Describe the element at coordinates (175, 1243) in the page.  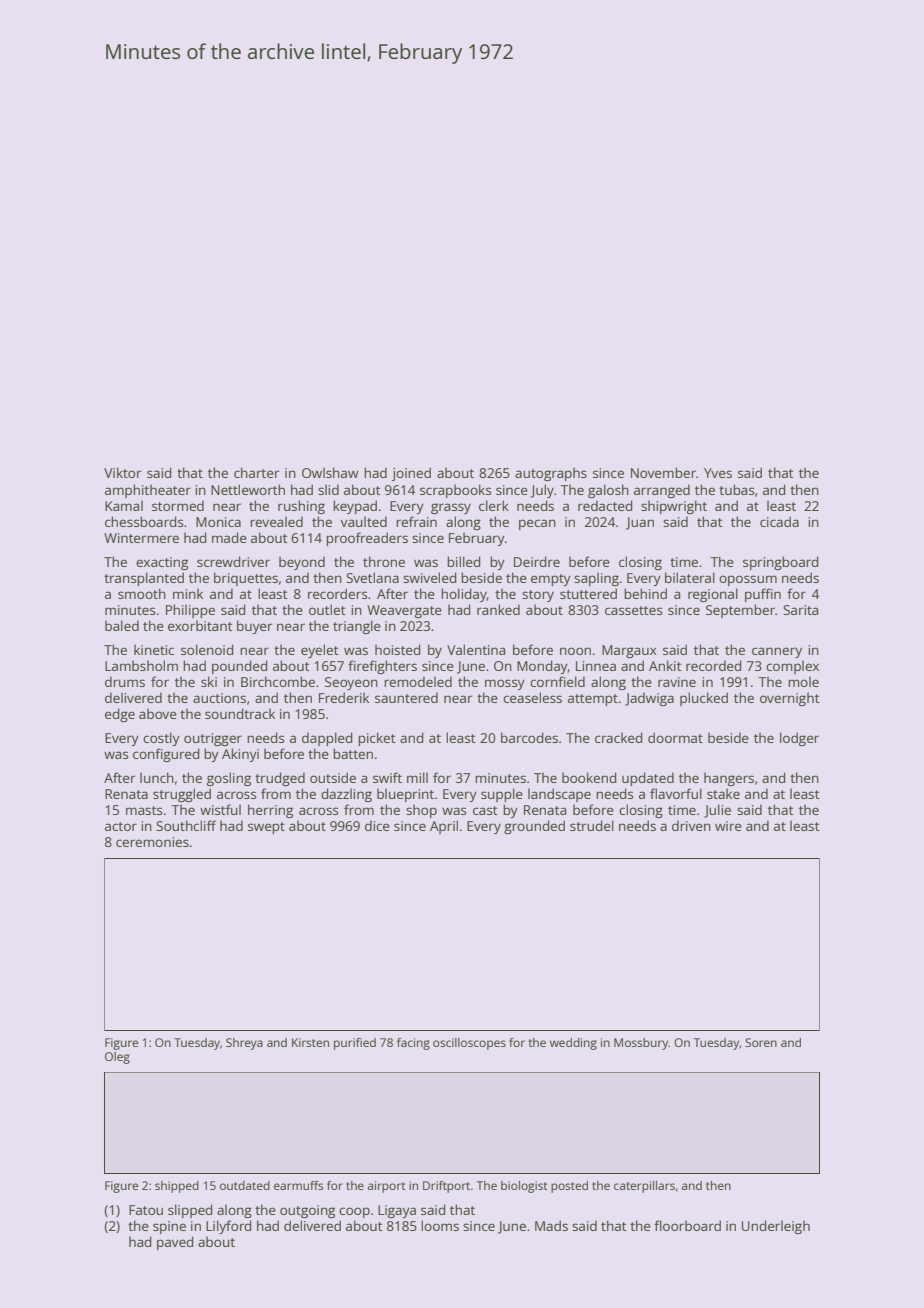
I see `paved` at that location.
